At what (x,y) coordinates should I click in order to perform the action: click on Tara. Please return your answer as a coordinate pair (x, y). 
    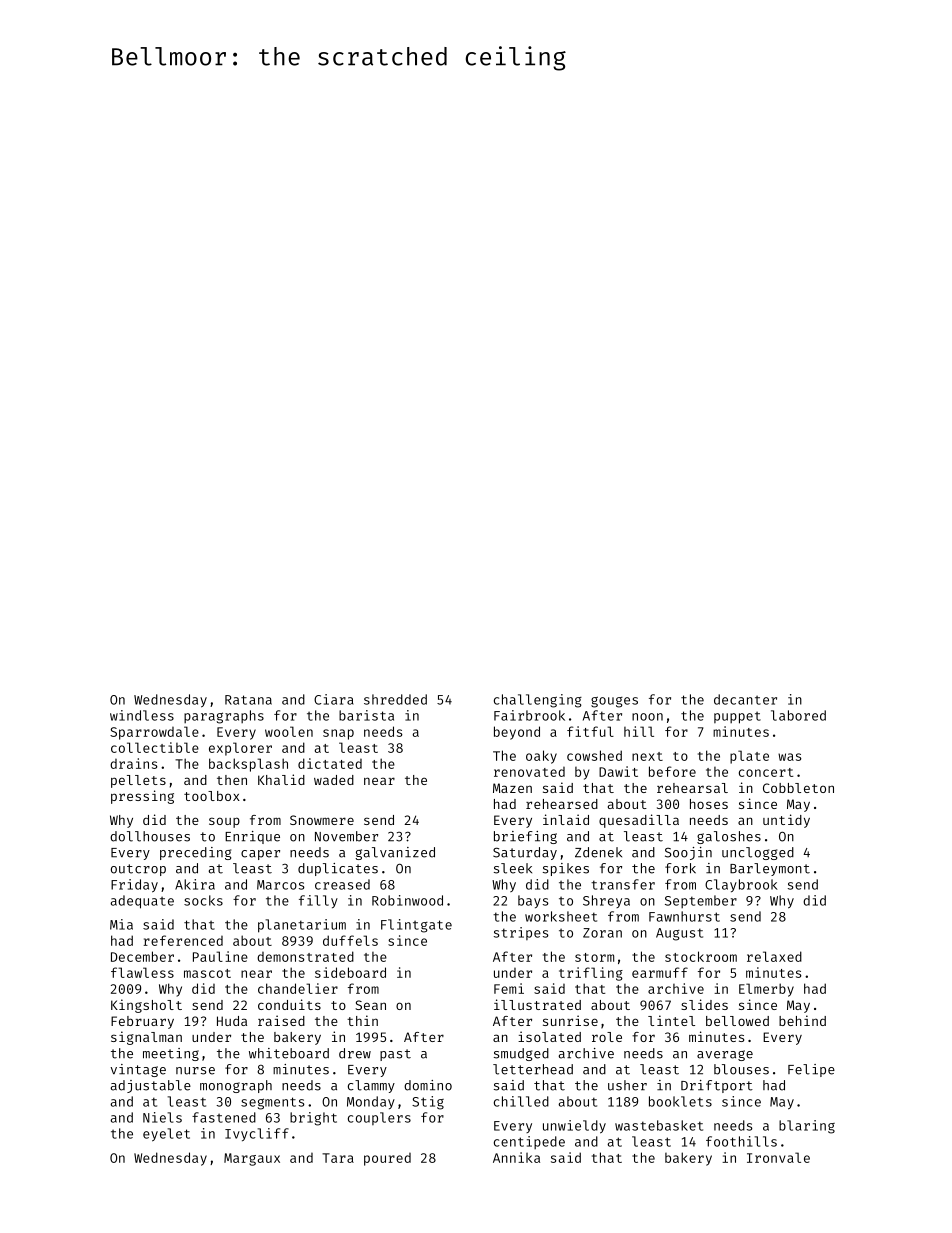
    Looking at the image, I should click on (338, 1158).
